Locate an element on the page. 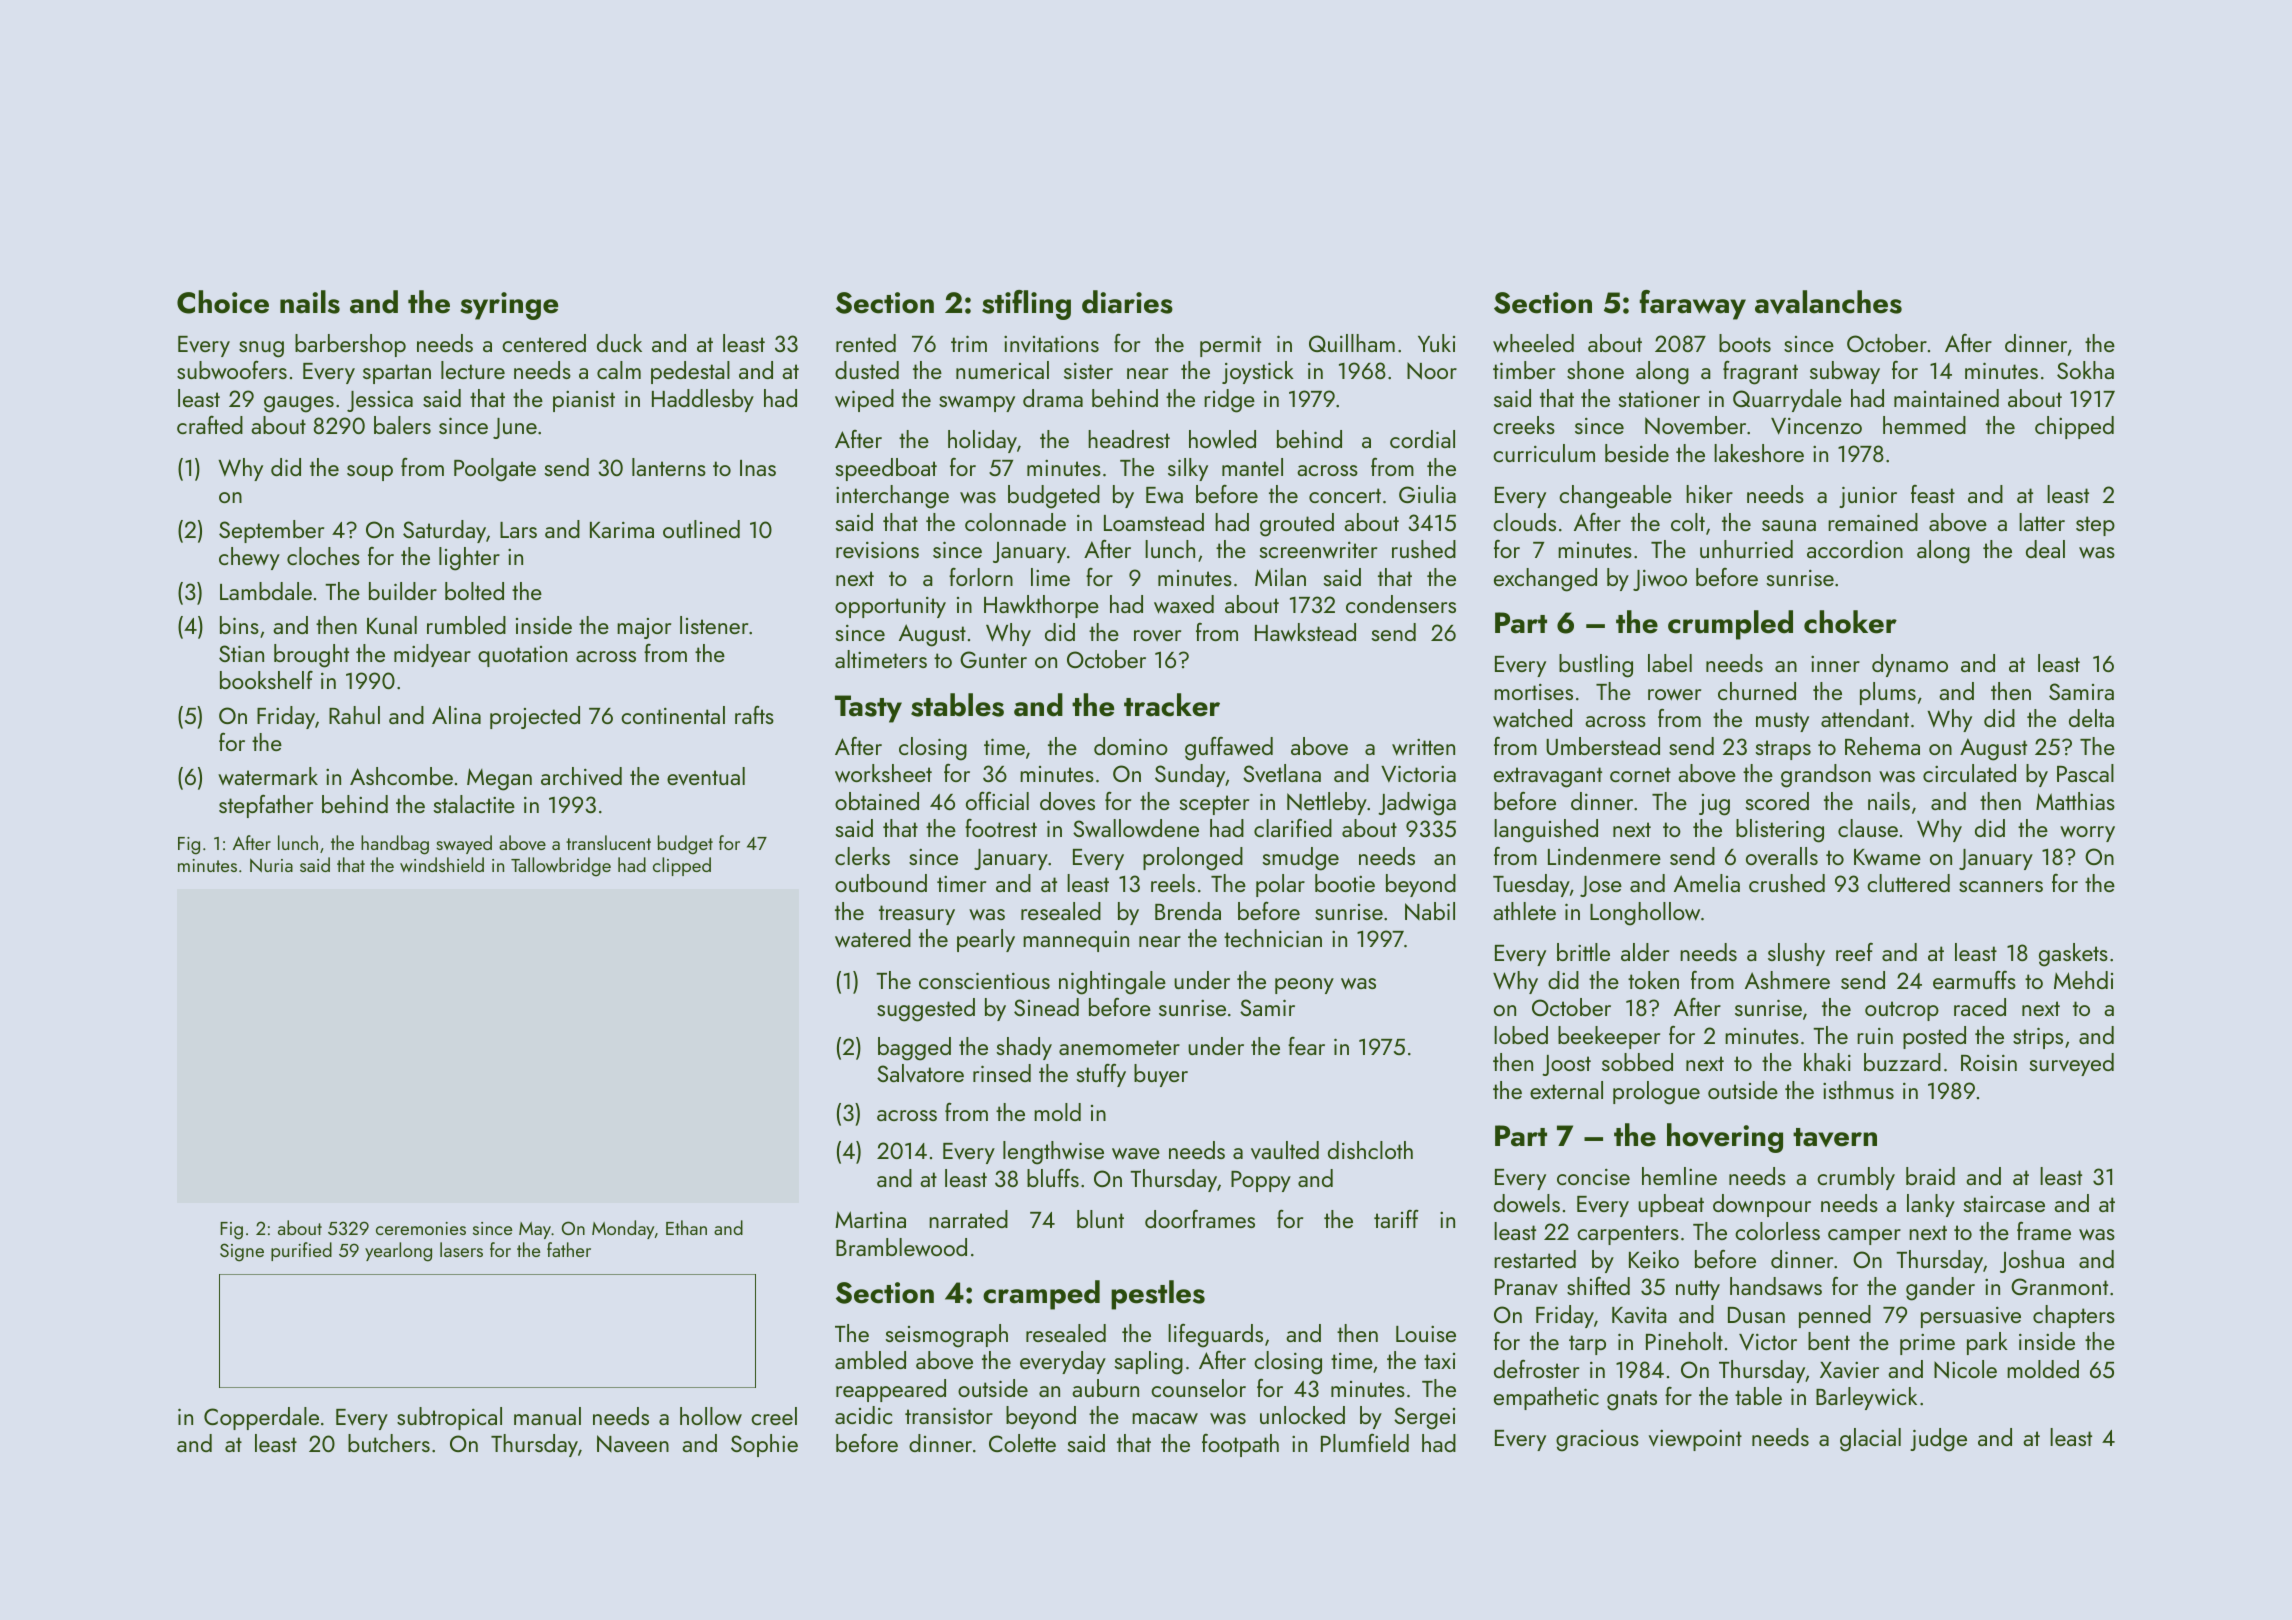 The width and height of the document is (2292, 1620). avalanches is located at coordinates (1828, 302).
